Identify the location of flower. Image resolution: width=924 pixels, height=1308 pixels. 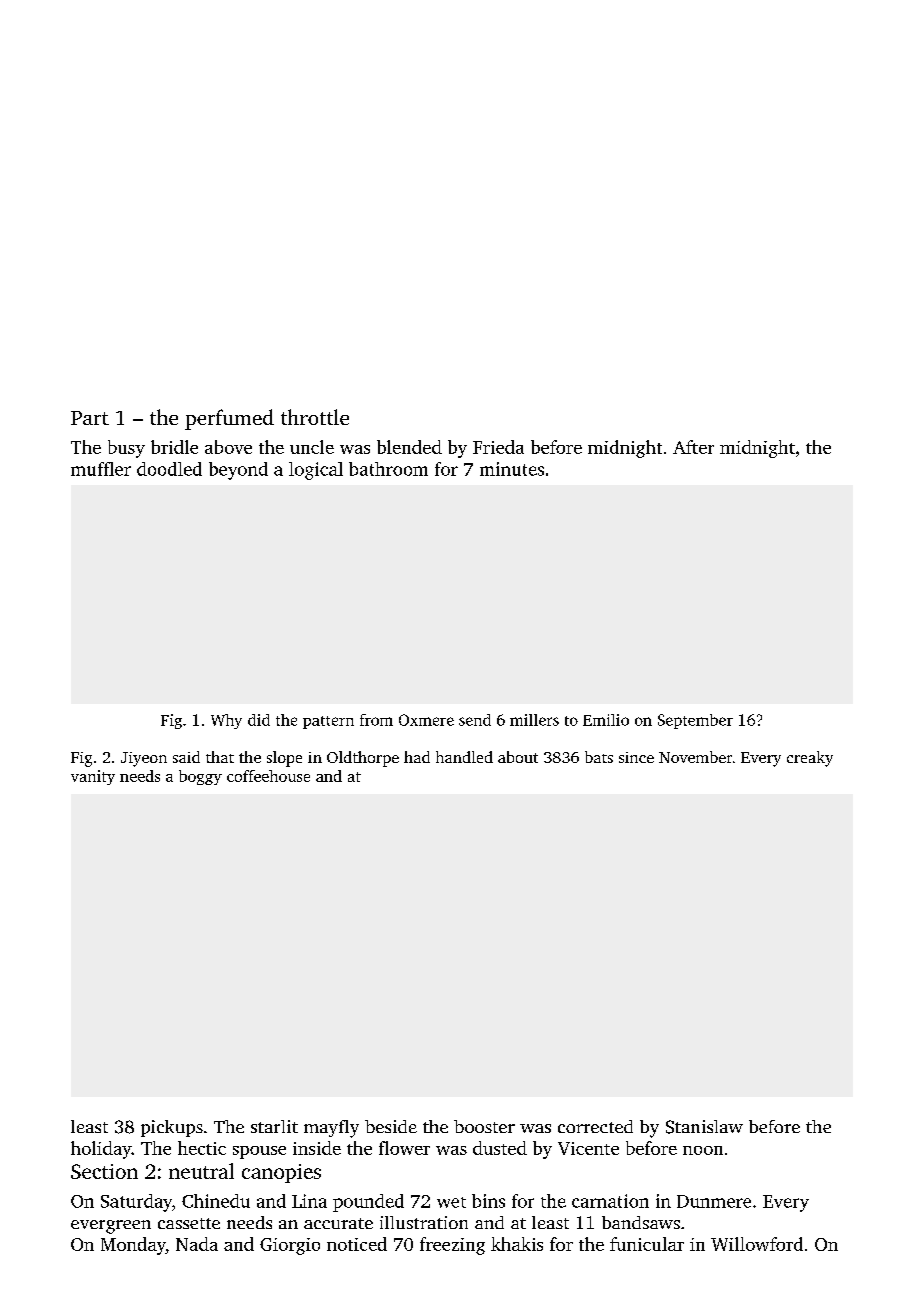
(404, 1148).
